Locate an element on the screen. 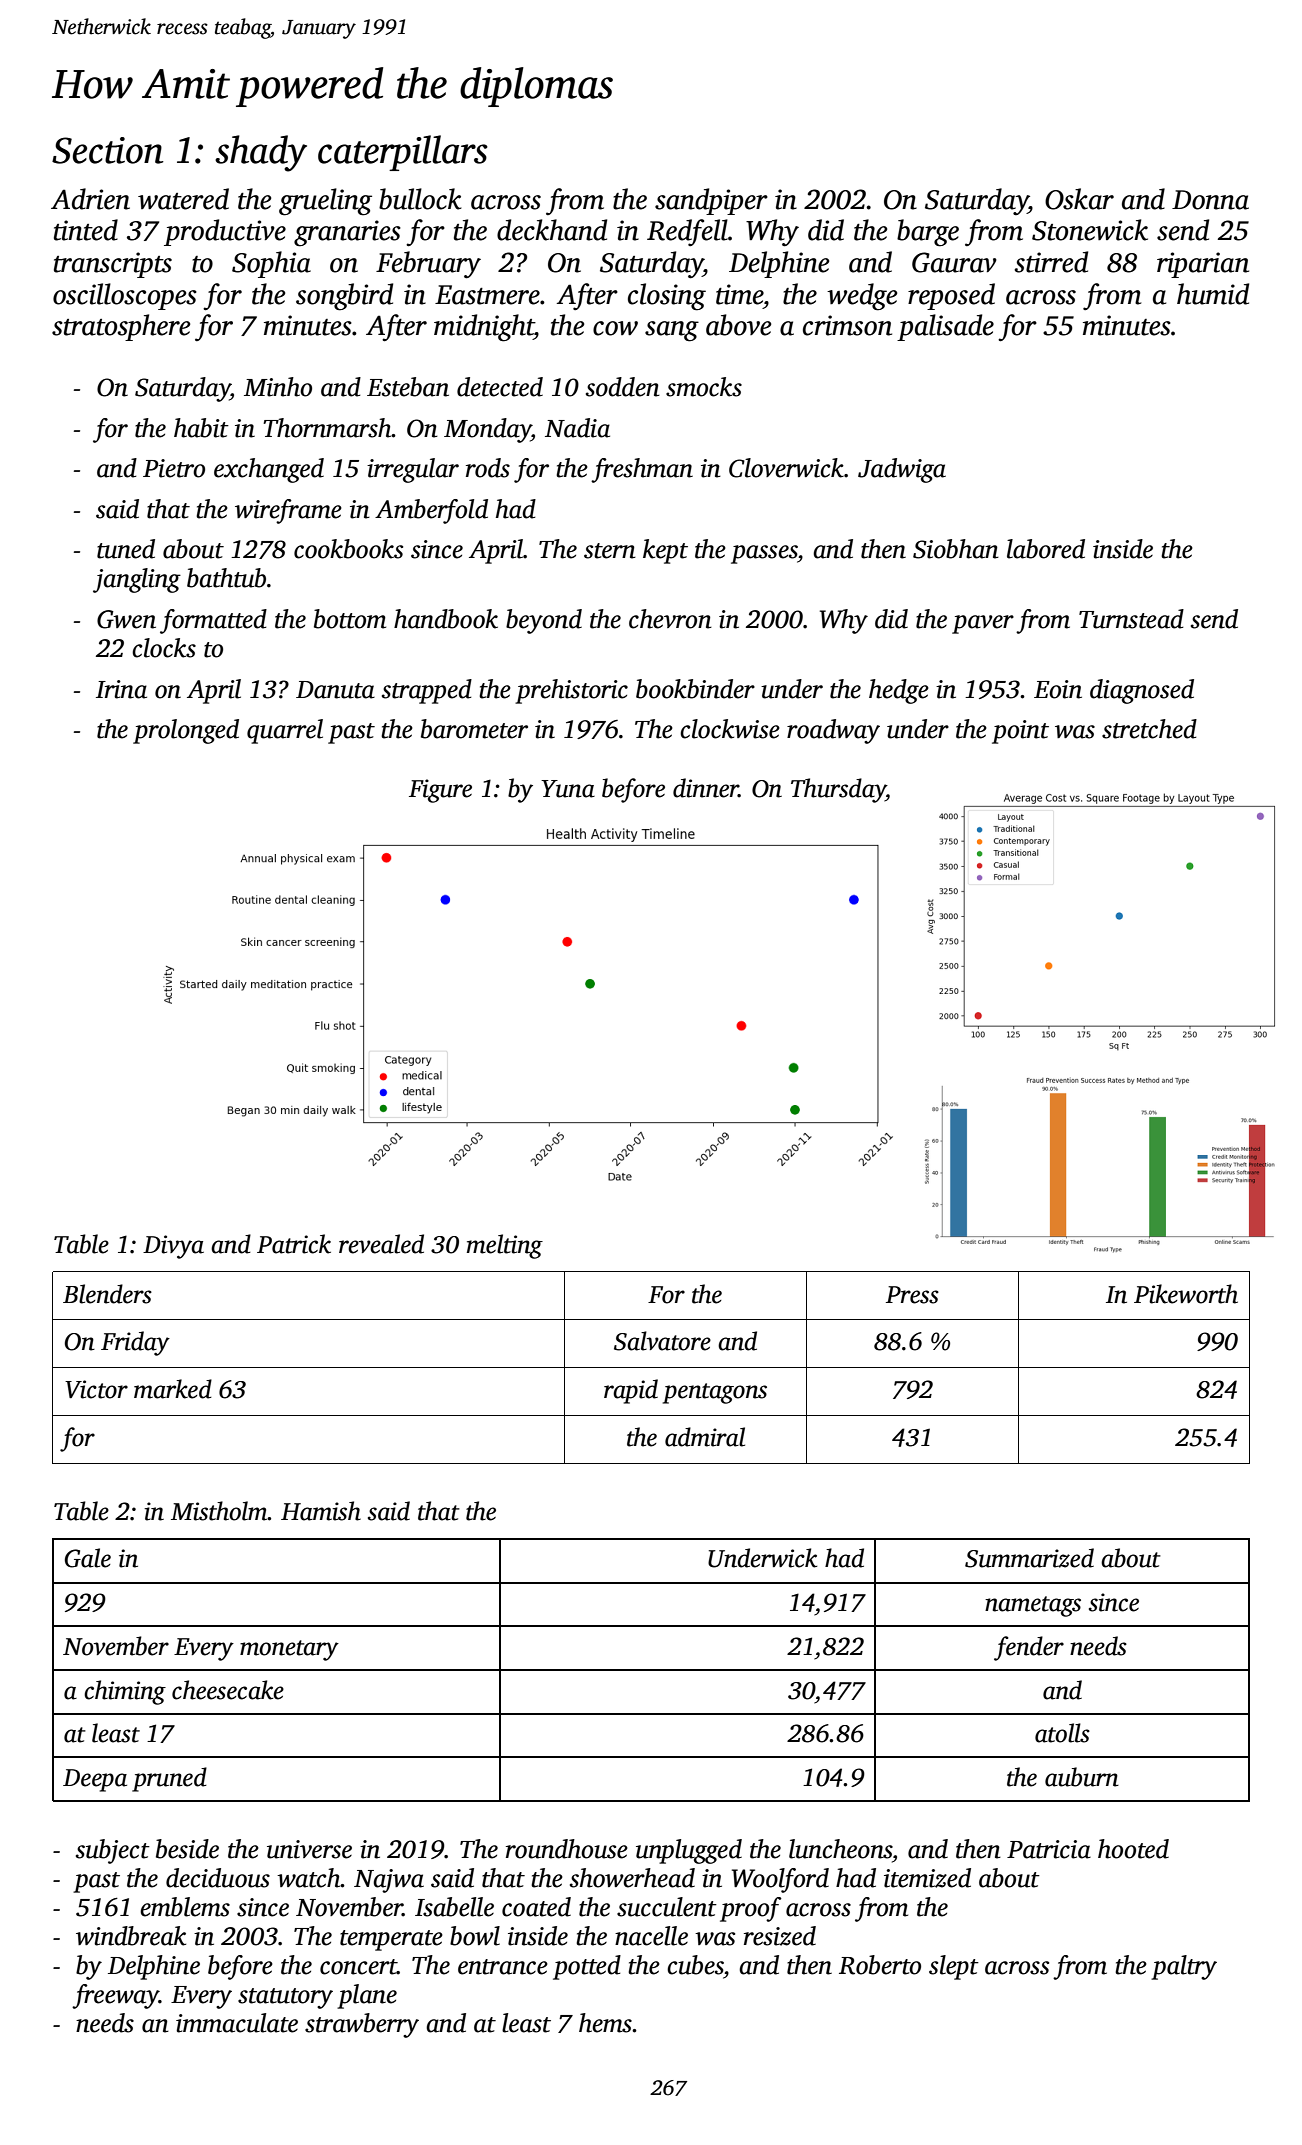 This screenshot has height=2145, width=1302. shady is located at coordinates (261, 153).
